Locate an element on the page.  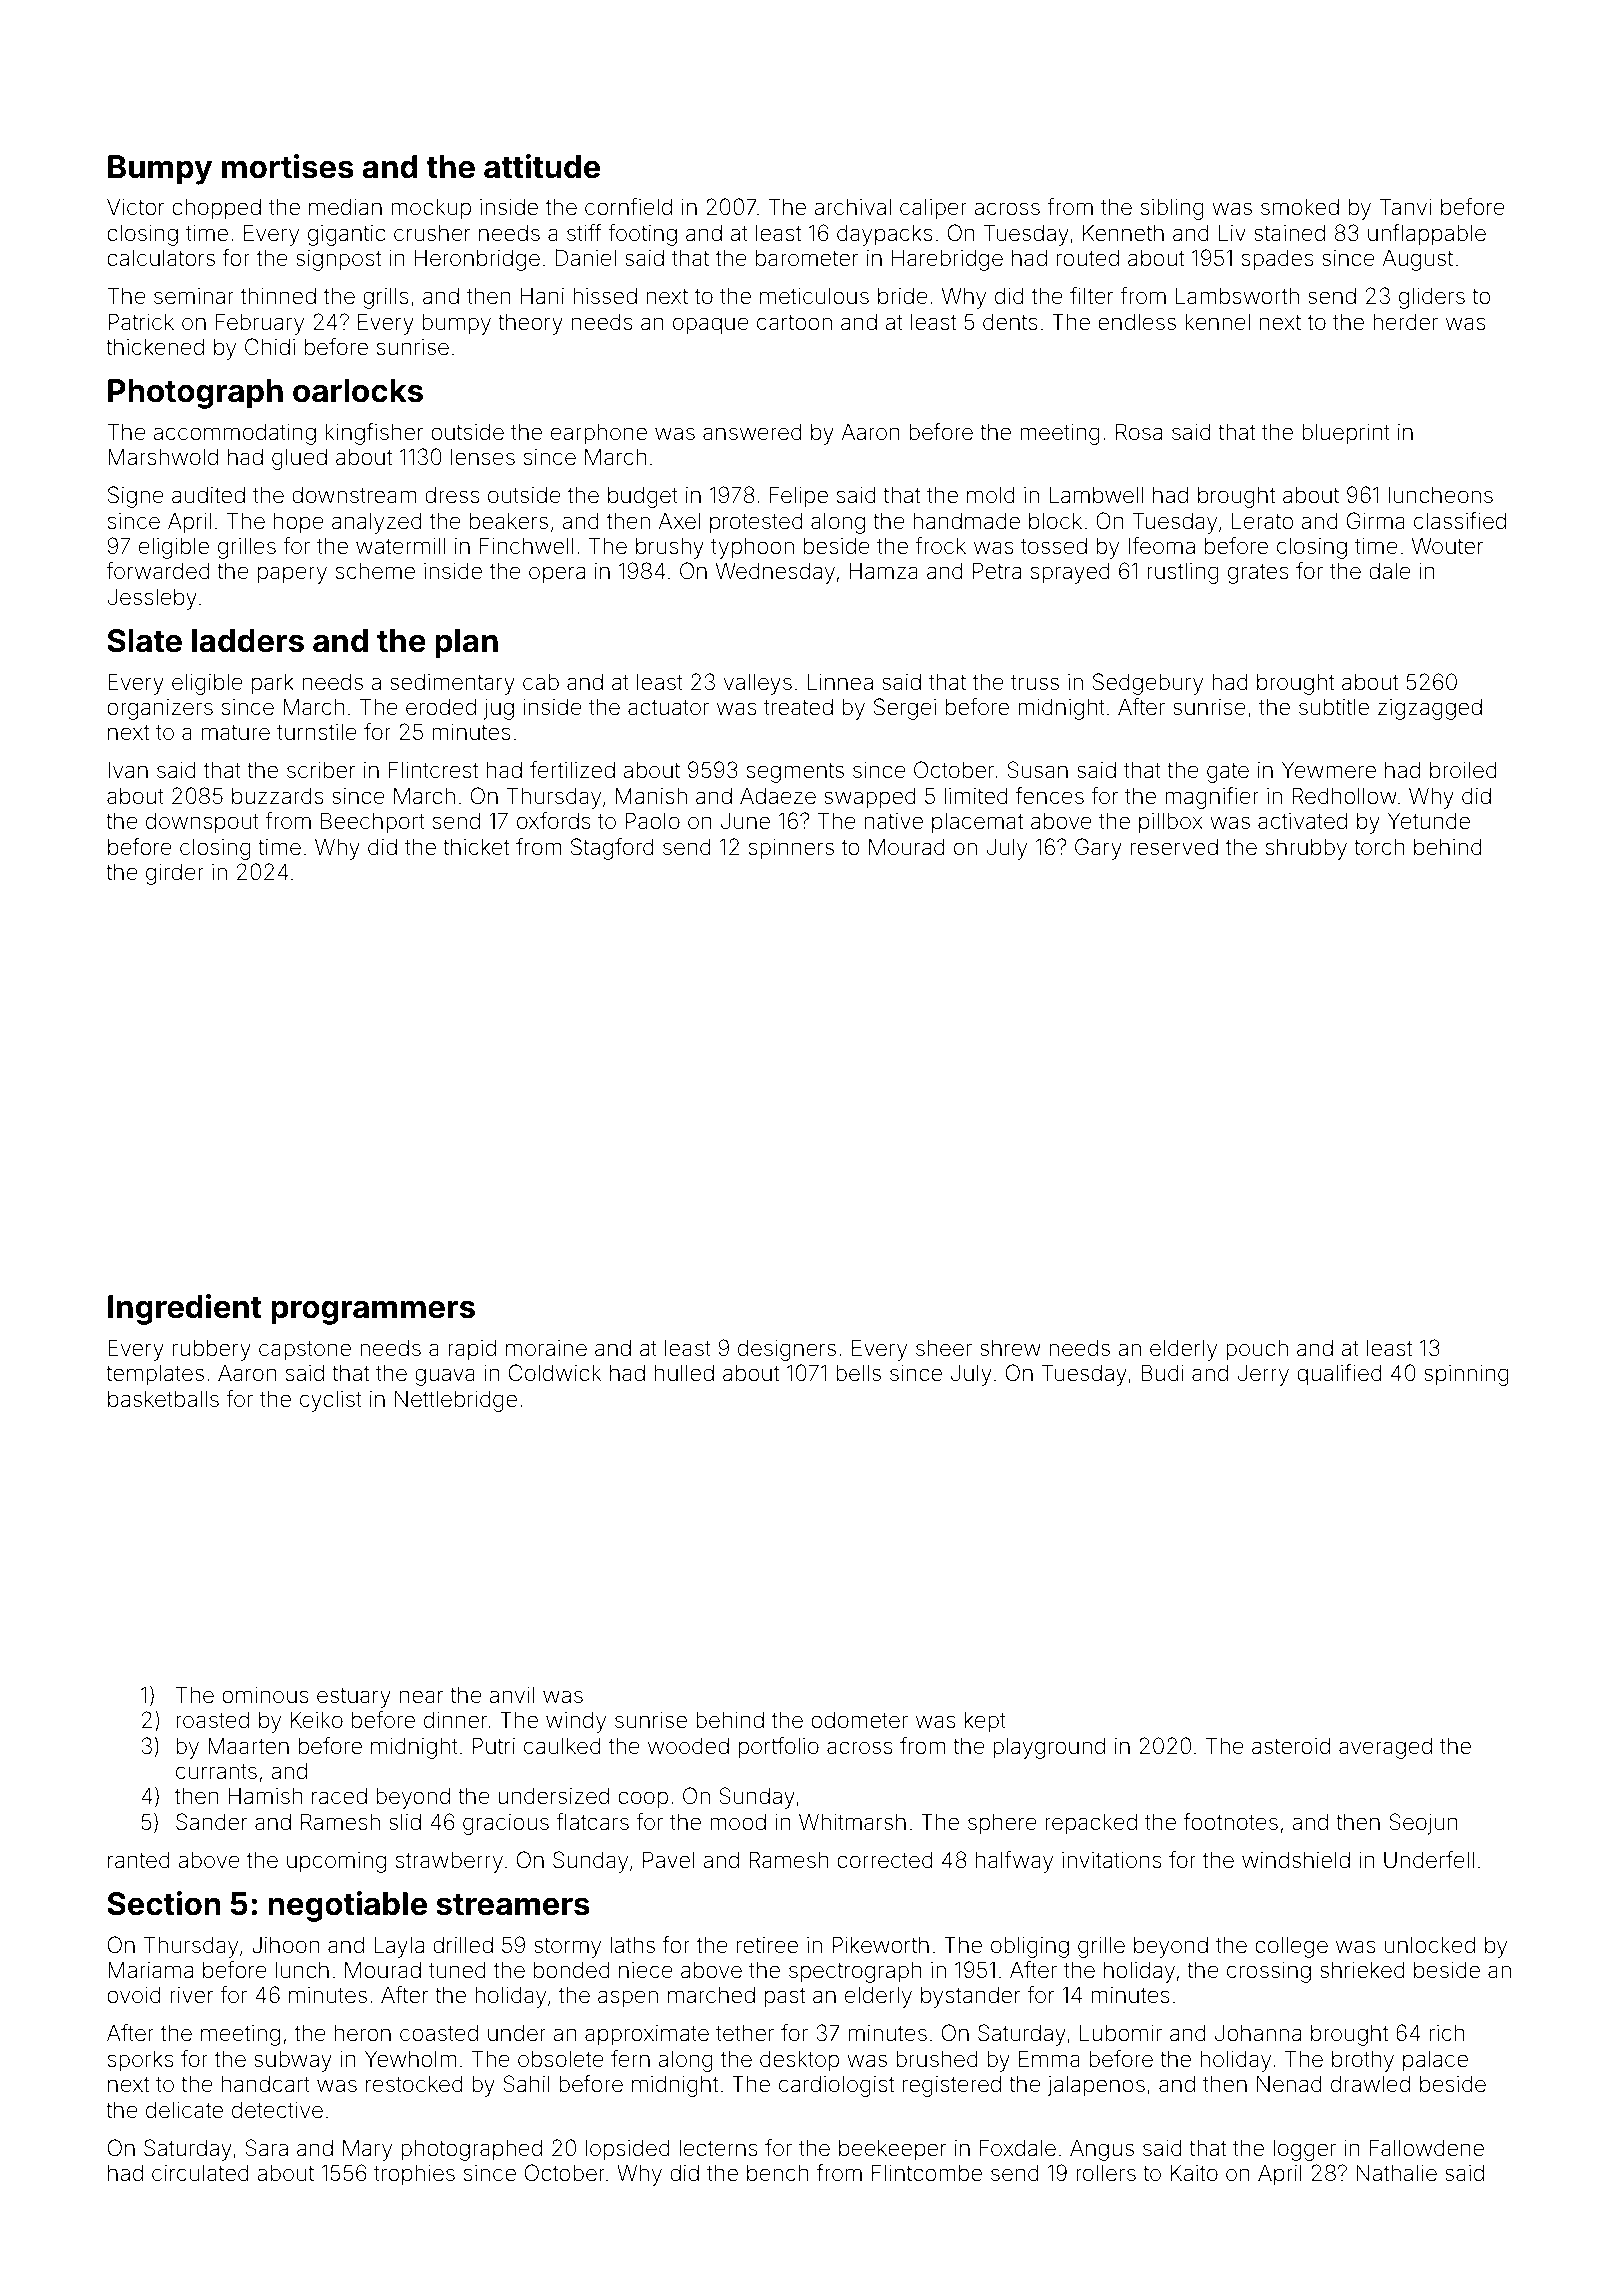
attitude is located at coordinates (542, 166).
